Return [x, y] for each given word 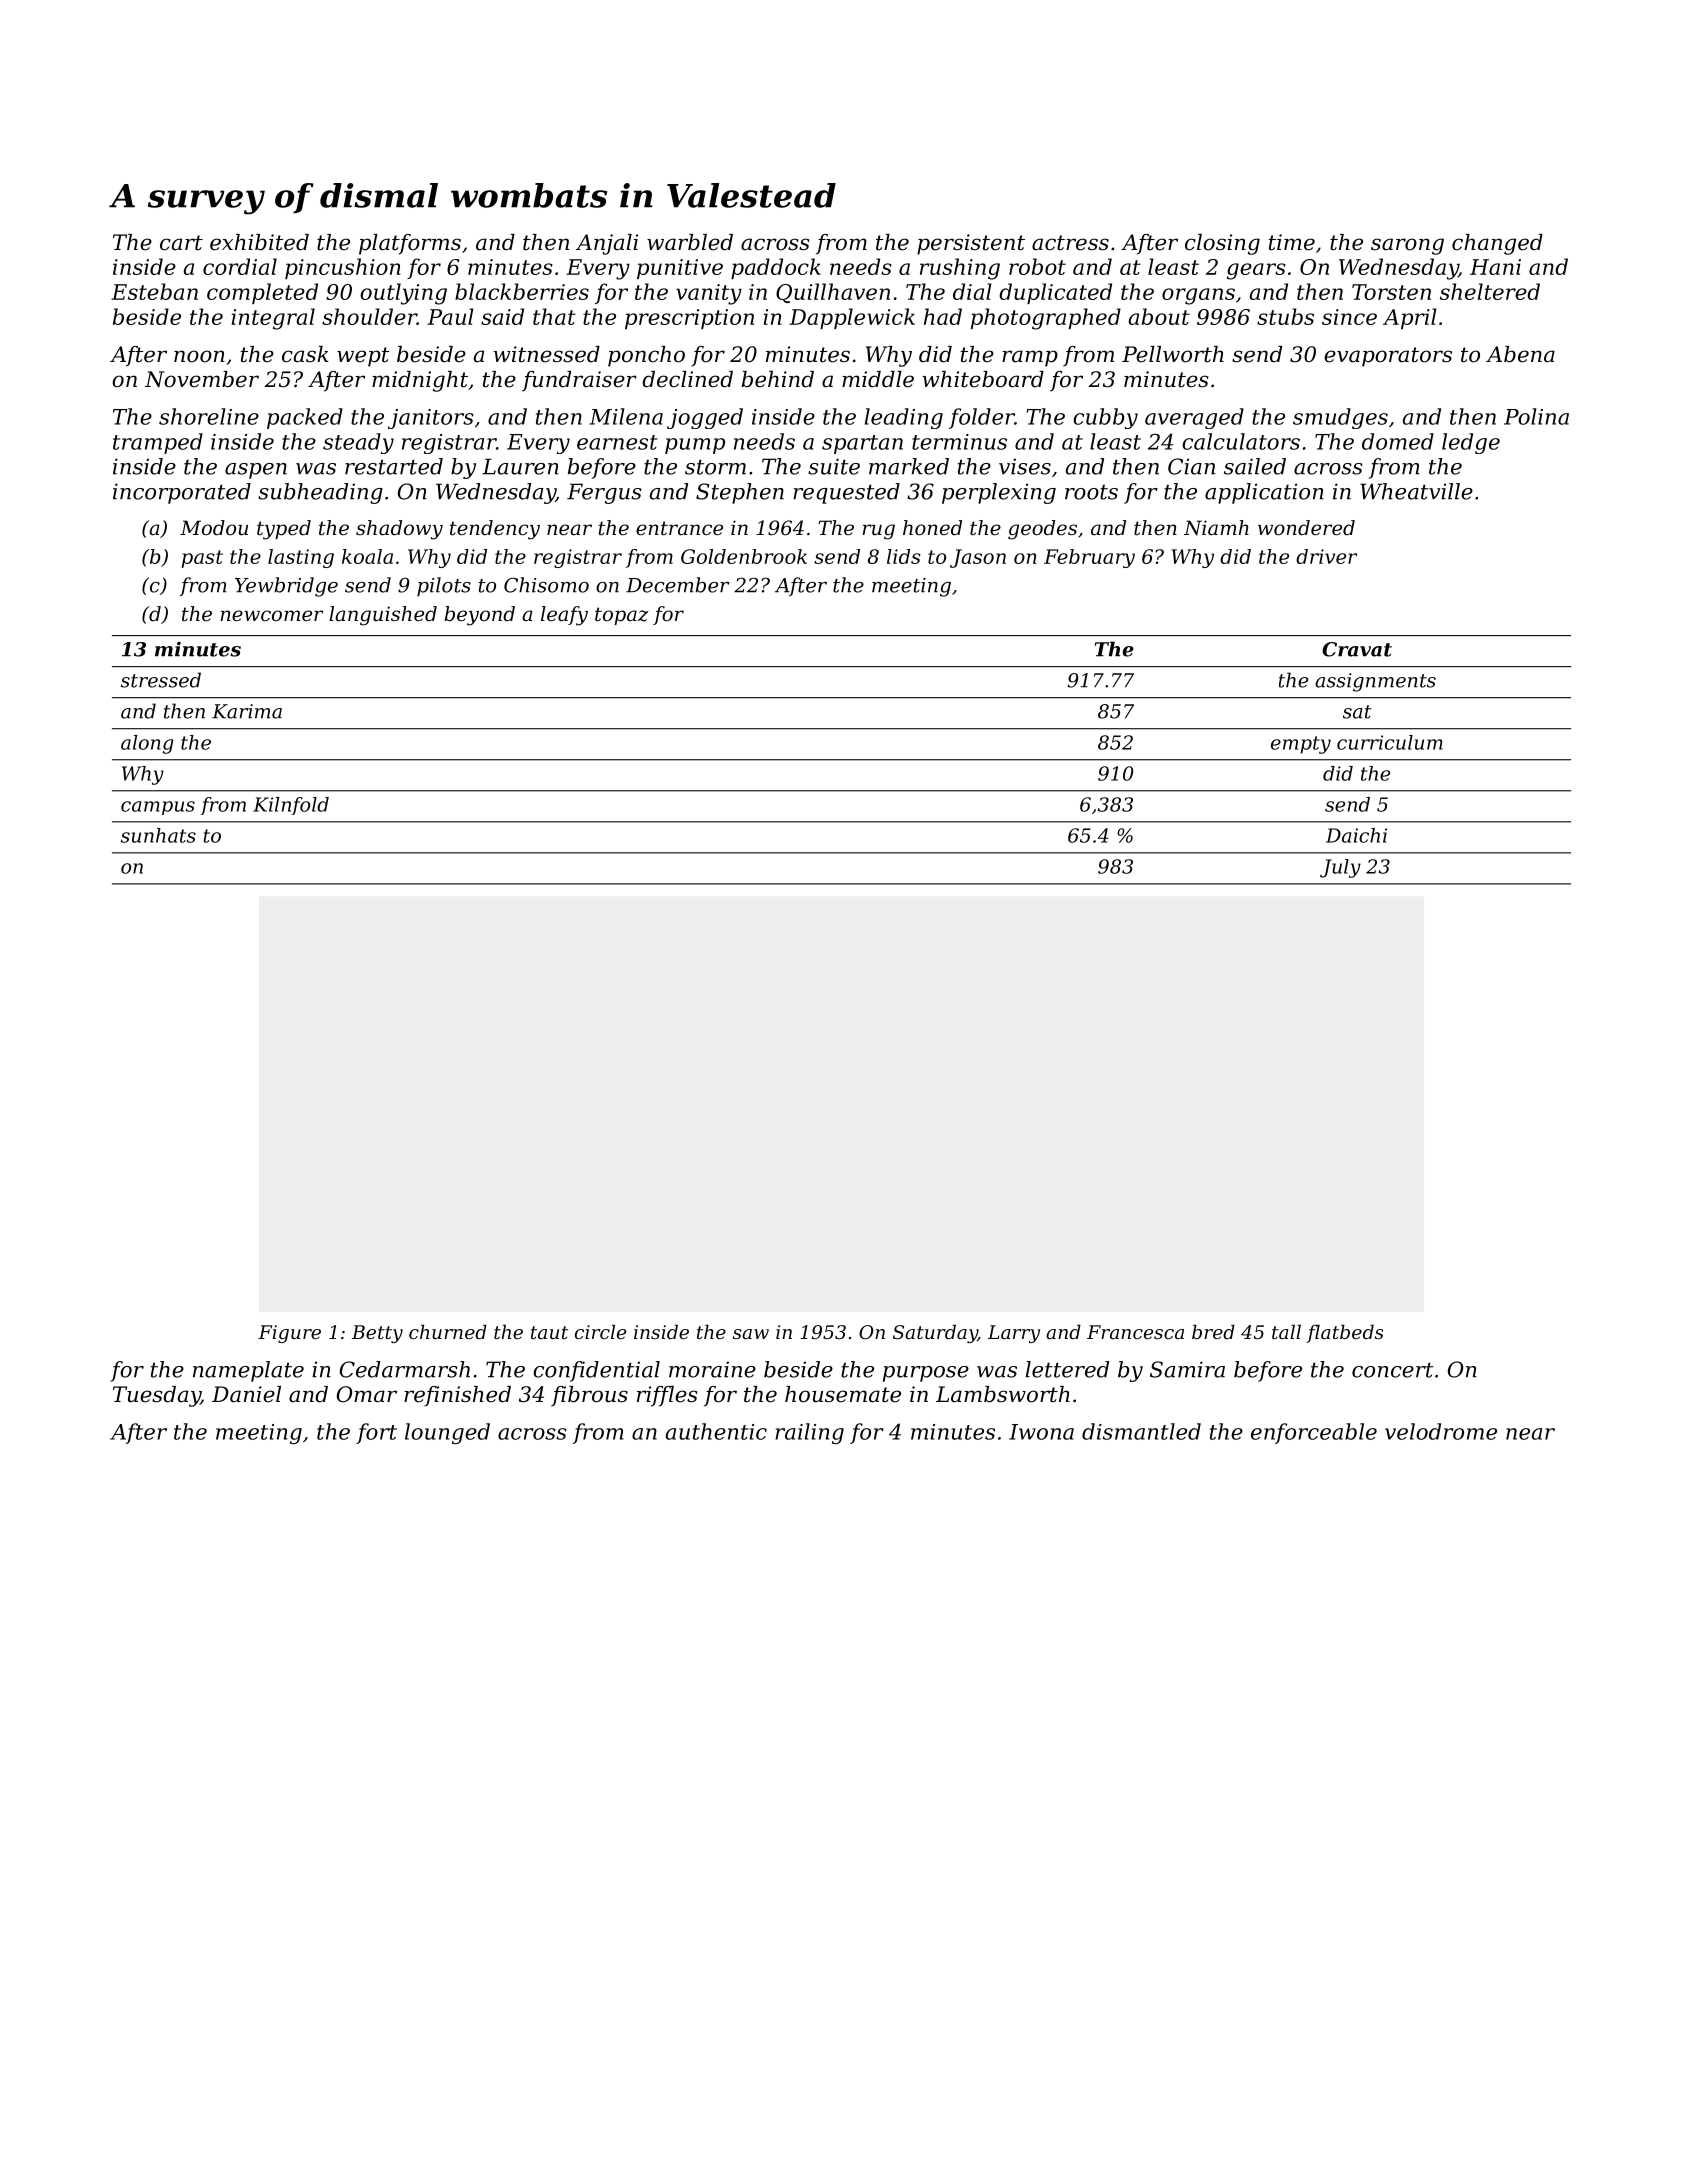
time [1292, 242]
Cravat [1357, 649]
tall [1286, 1331]
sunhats [158, 835]
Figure [289, 1334]
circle [600, 1331]
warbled [690, 242]
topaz [622, 616]
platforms [410, 244]
